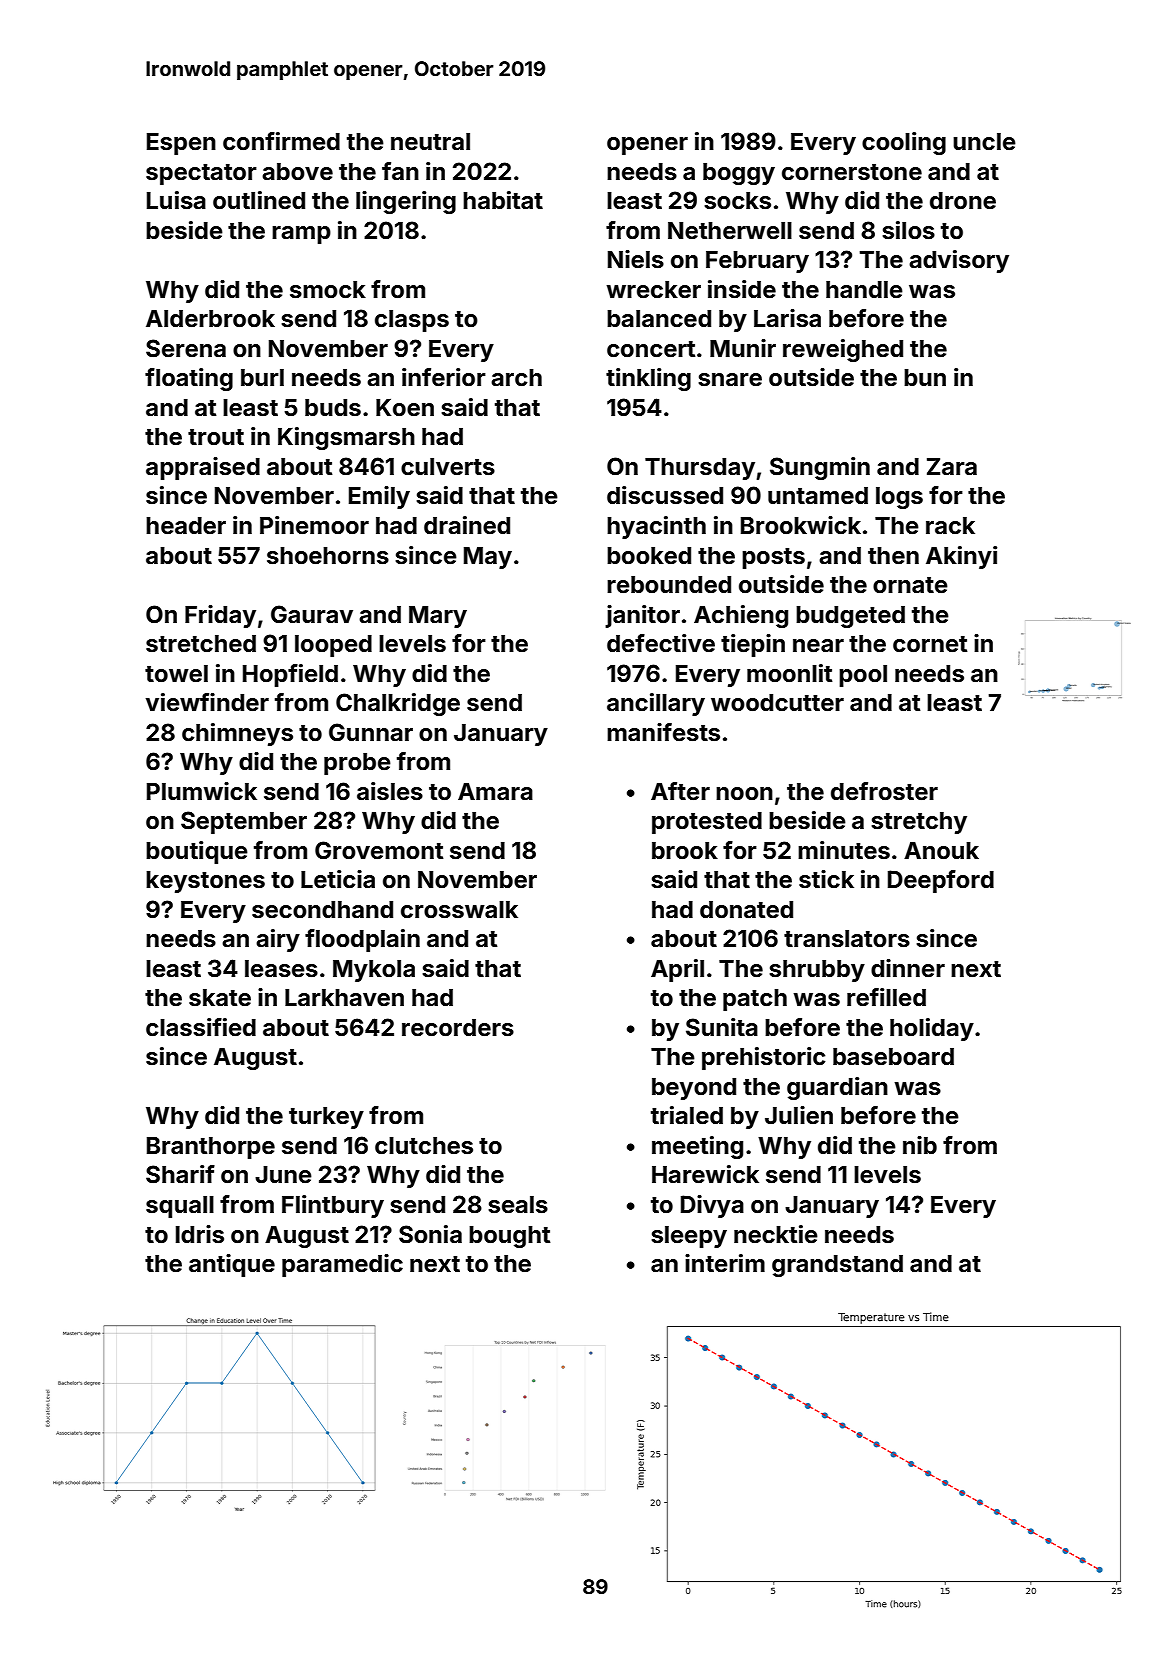  What do you see at coordinates (237, 734) in the screenshot?
I see `chimneys` at bounding box center [237, 734].
